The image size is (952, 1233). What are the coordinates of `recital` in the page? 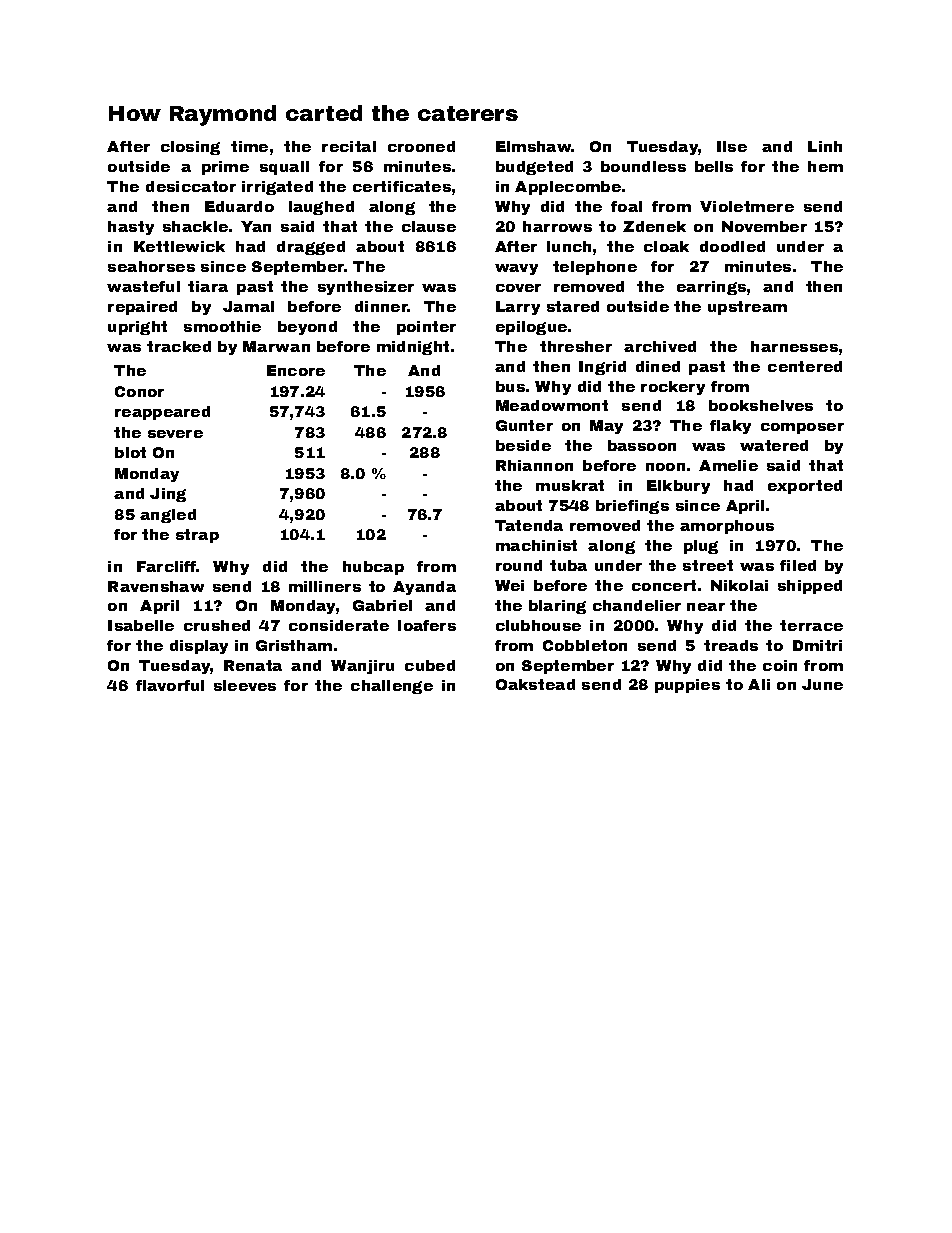 It's located at (349, 146).
